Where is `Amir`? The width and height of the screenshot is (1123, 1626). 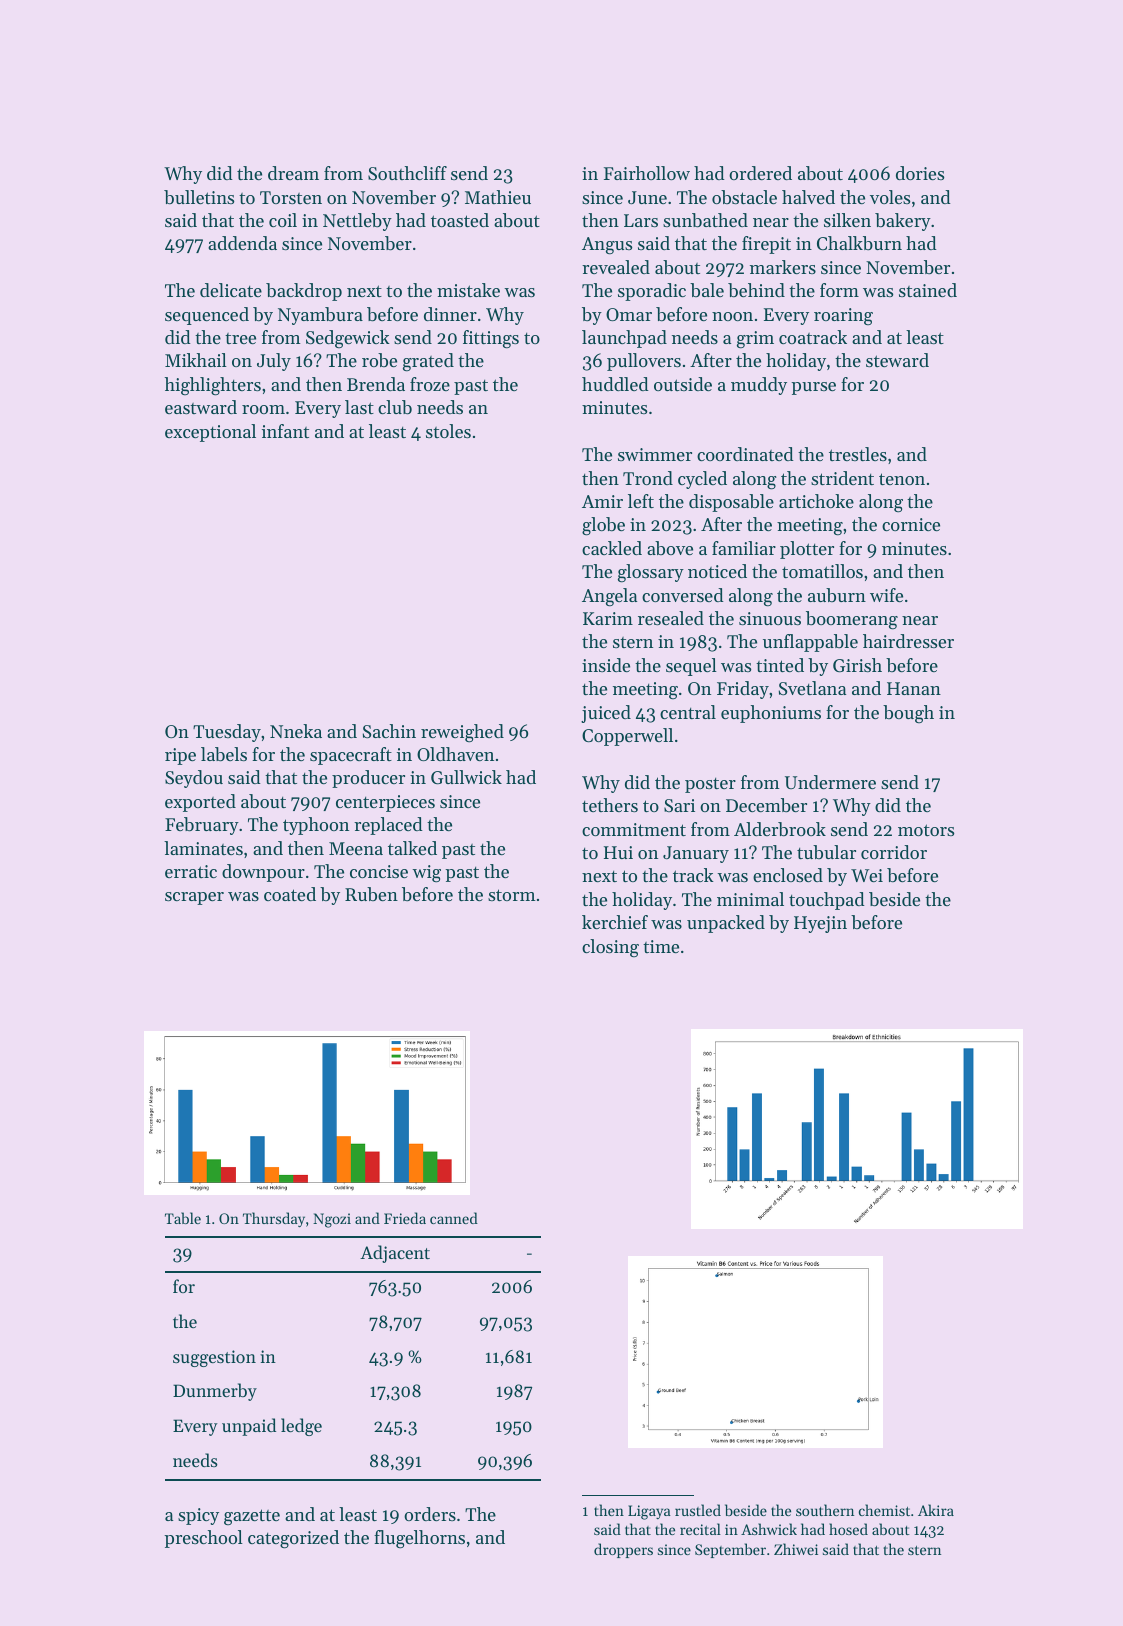
Amir is located at coordinates (602, 501).
